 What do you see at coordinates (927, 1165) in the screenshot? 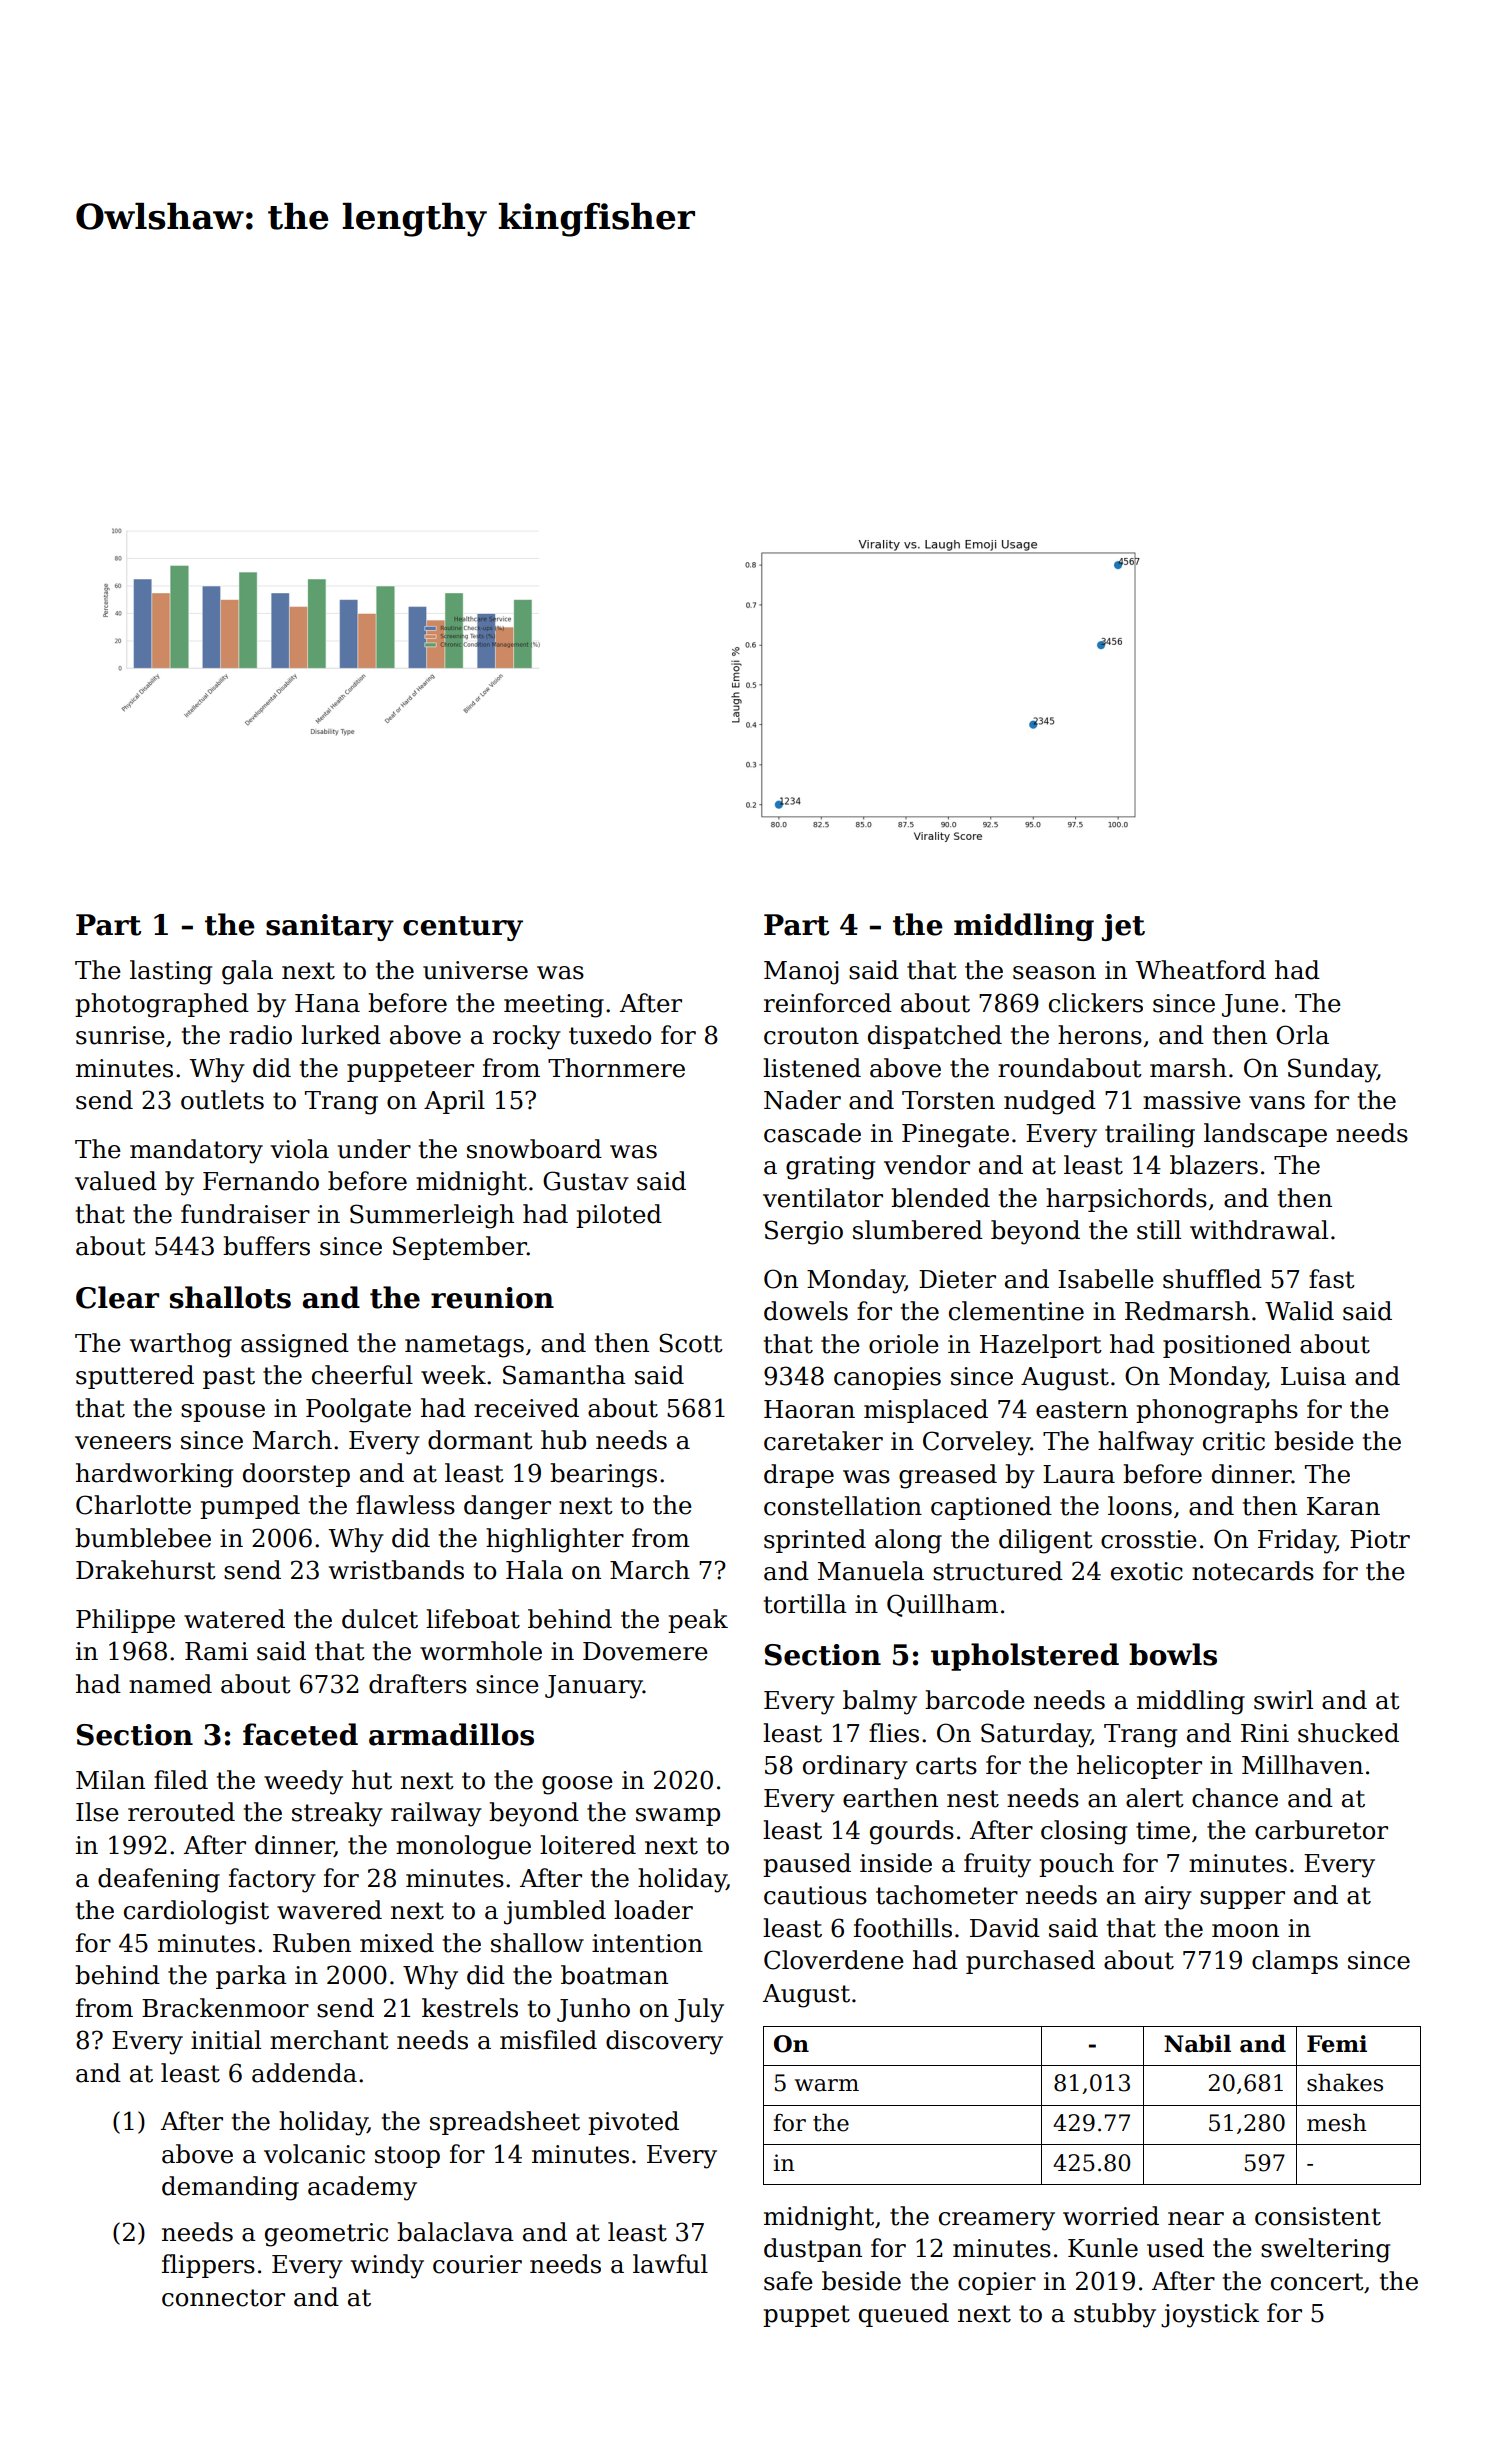
I see `vendor` at bounding box center [927, 1165].
